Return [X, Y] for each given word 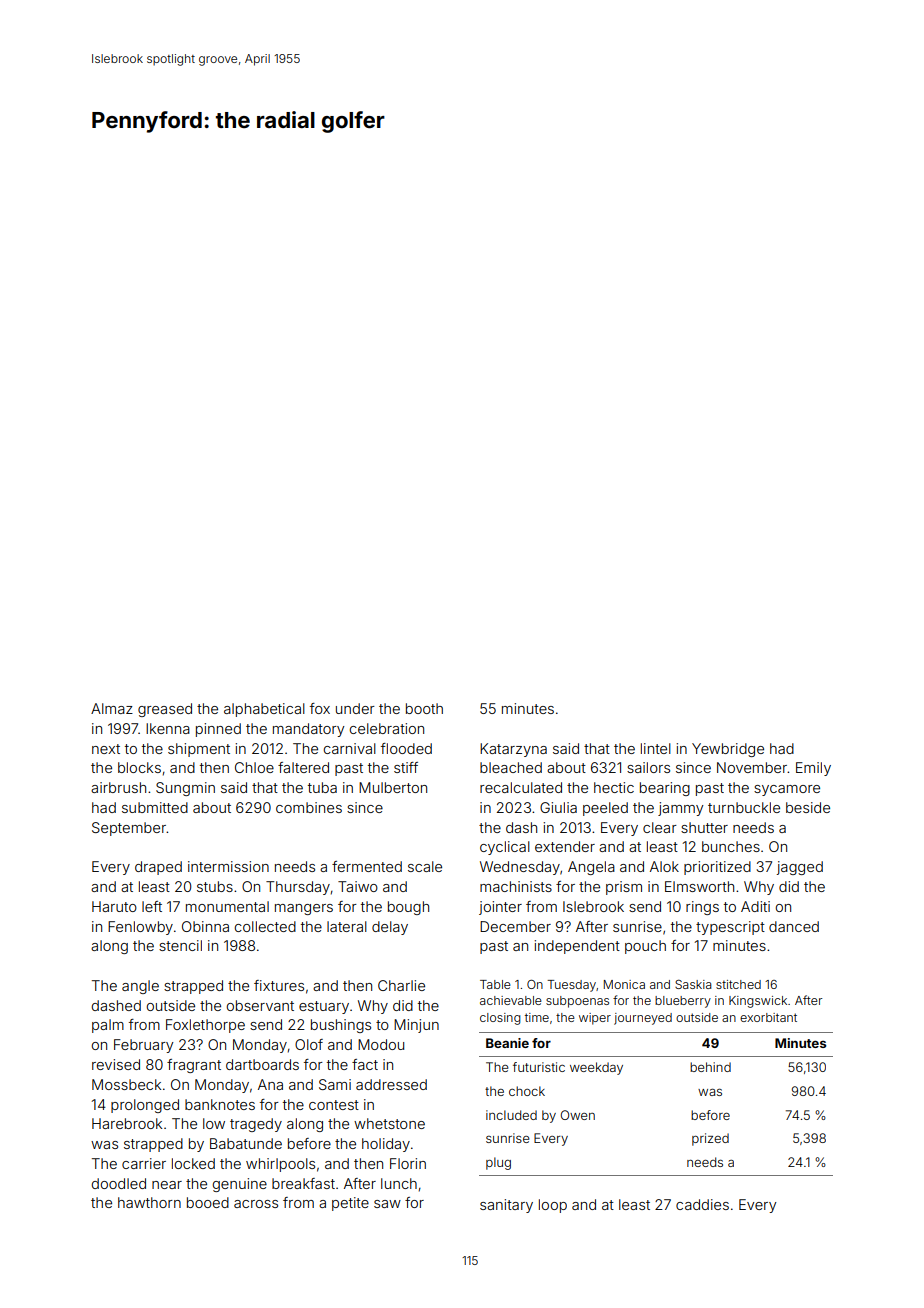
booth [424, 708]
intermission [228, 866]
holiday [386, 1145]
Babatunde [246, 1143]
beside [808, 807]
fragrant [194, 1066]
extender [565, 846]
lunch [399, 1183]
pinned [218, 730]
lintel [656, 748]
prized [710, 1139]
